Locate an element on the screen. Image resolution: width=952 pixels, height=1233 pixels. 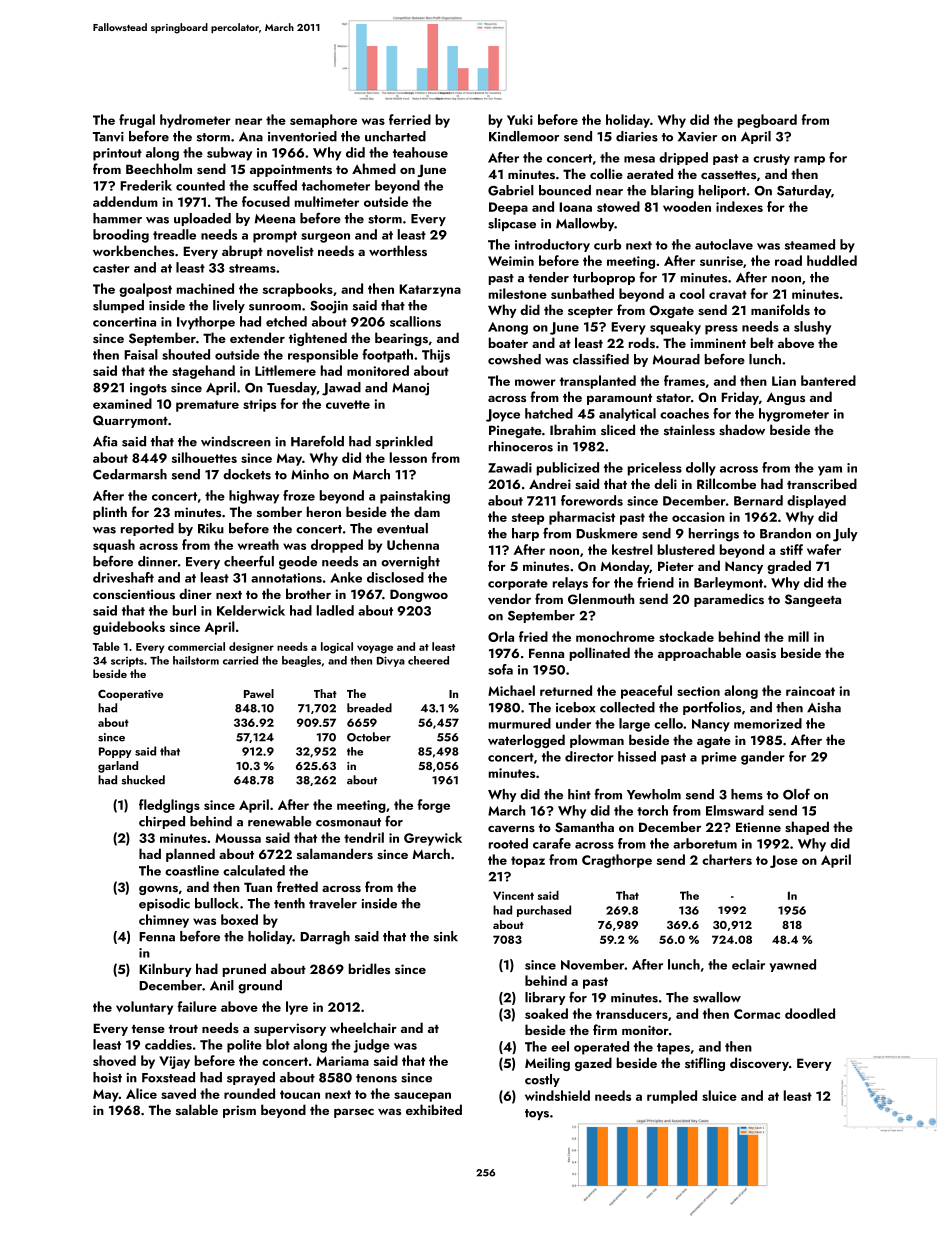
displayed is located at coordinates (816, 502).
